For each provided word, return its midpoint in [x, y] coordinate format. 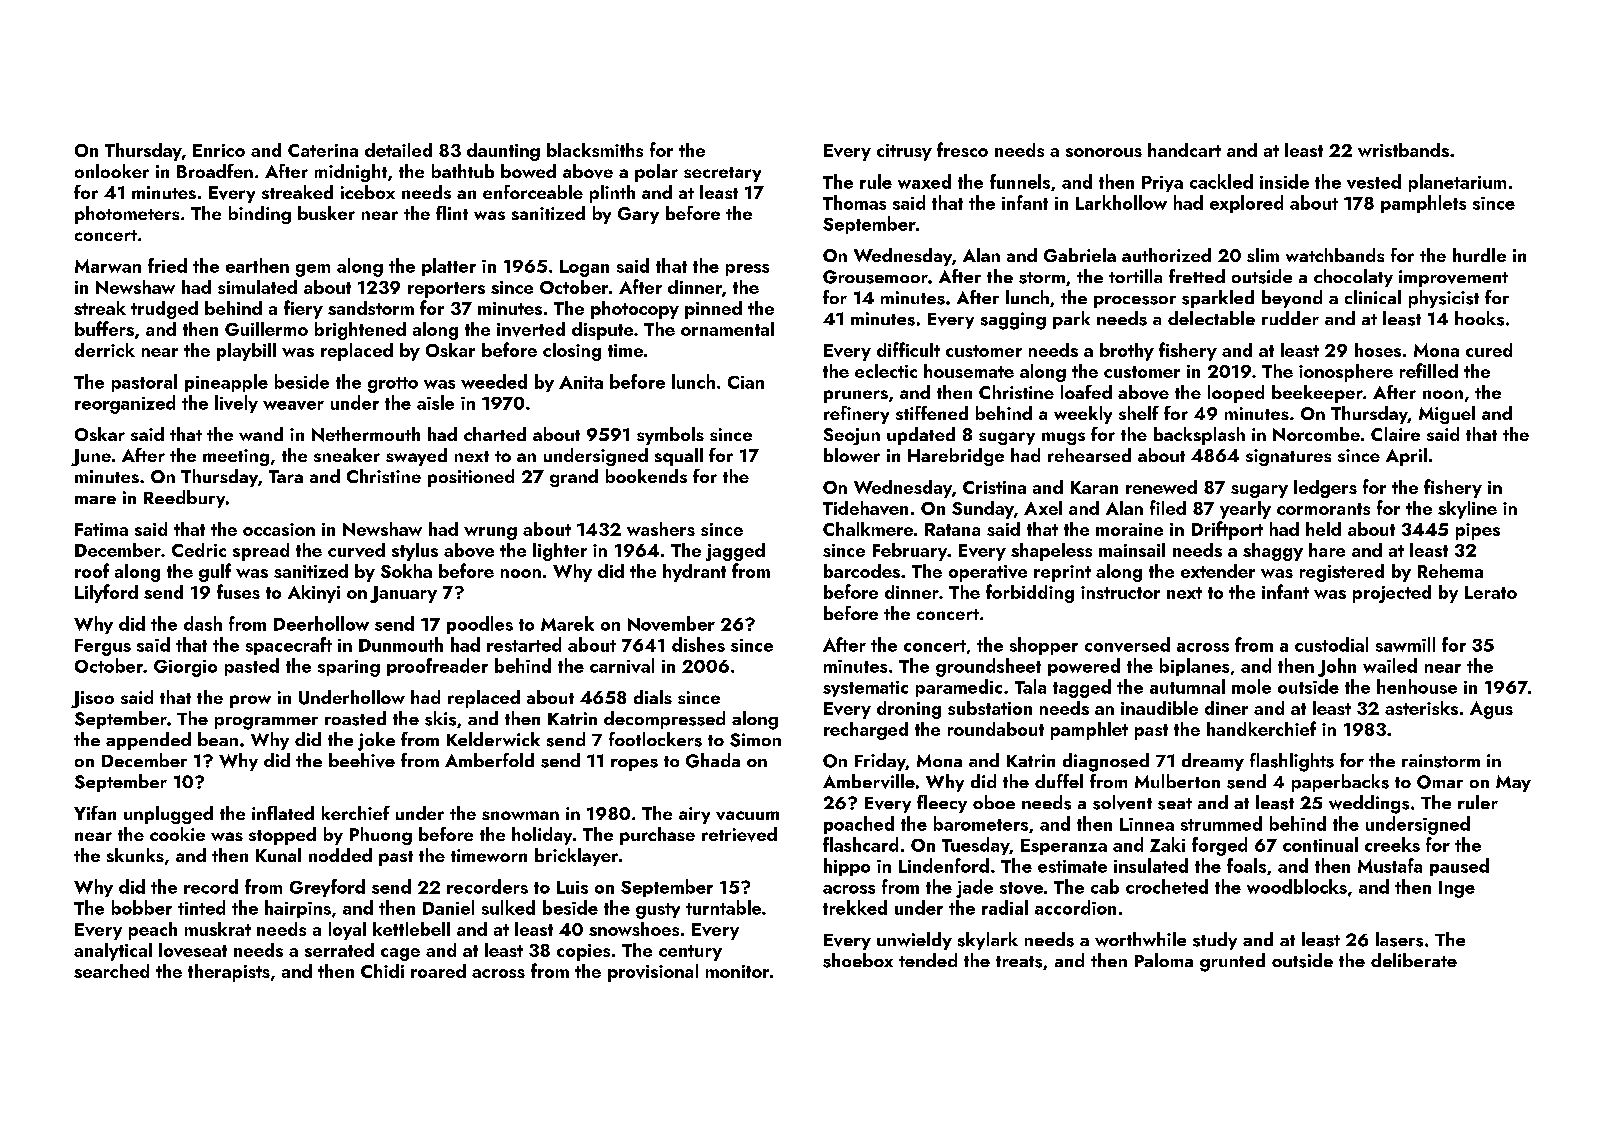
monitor [737, 971]
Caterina [323, 150]
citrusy [904, 152]
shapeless [1051, 552]
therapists [229, 973]
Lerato [1491, 592]
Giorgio [185, 668]
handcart [1184, 150]
